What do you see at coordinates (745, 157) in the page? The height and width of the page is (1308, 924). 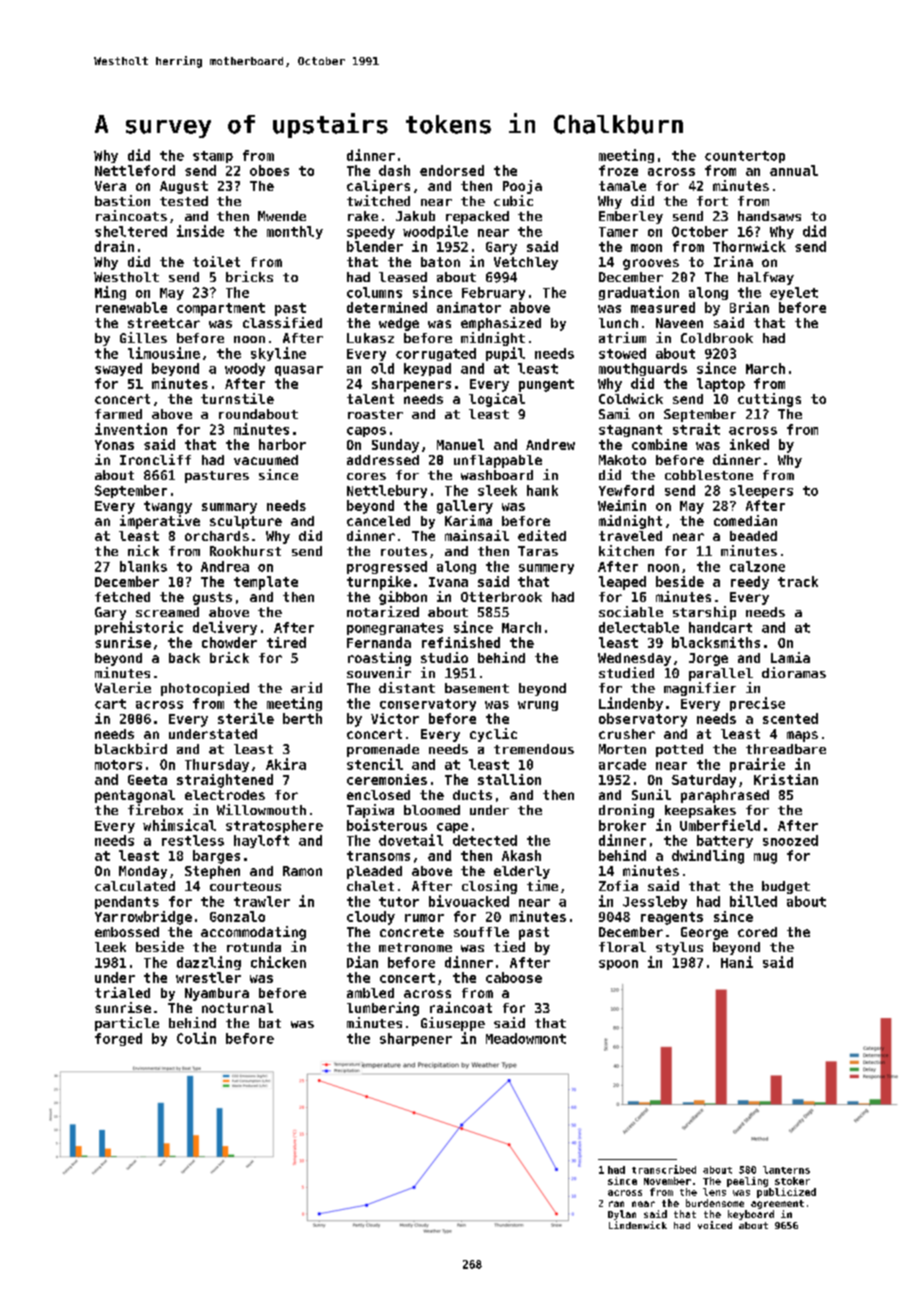 I see `countertop` at bounding box center [745, 157].
